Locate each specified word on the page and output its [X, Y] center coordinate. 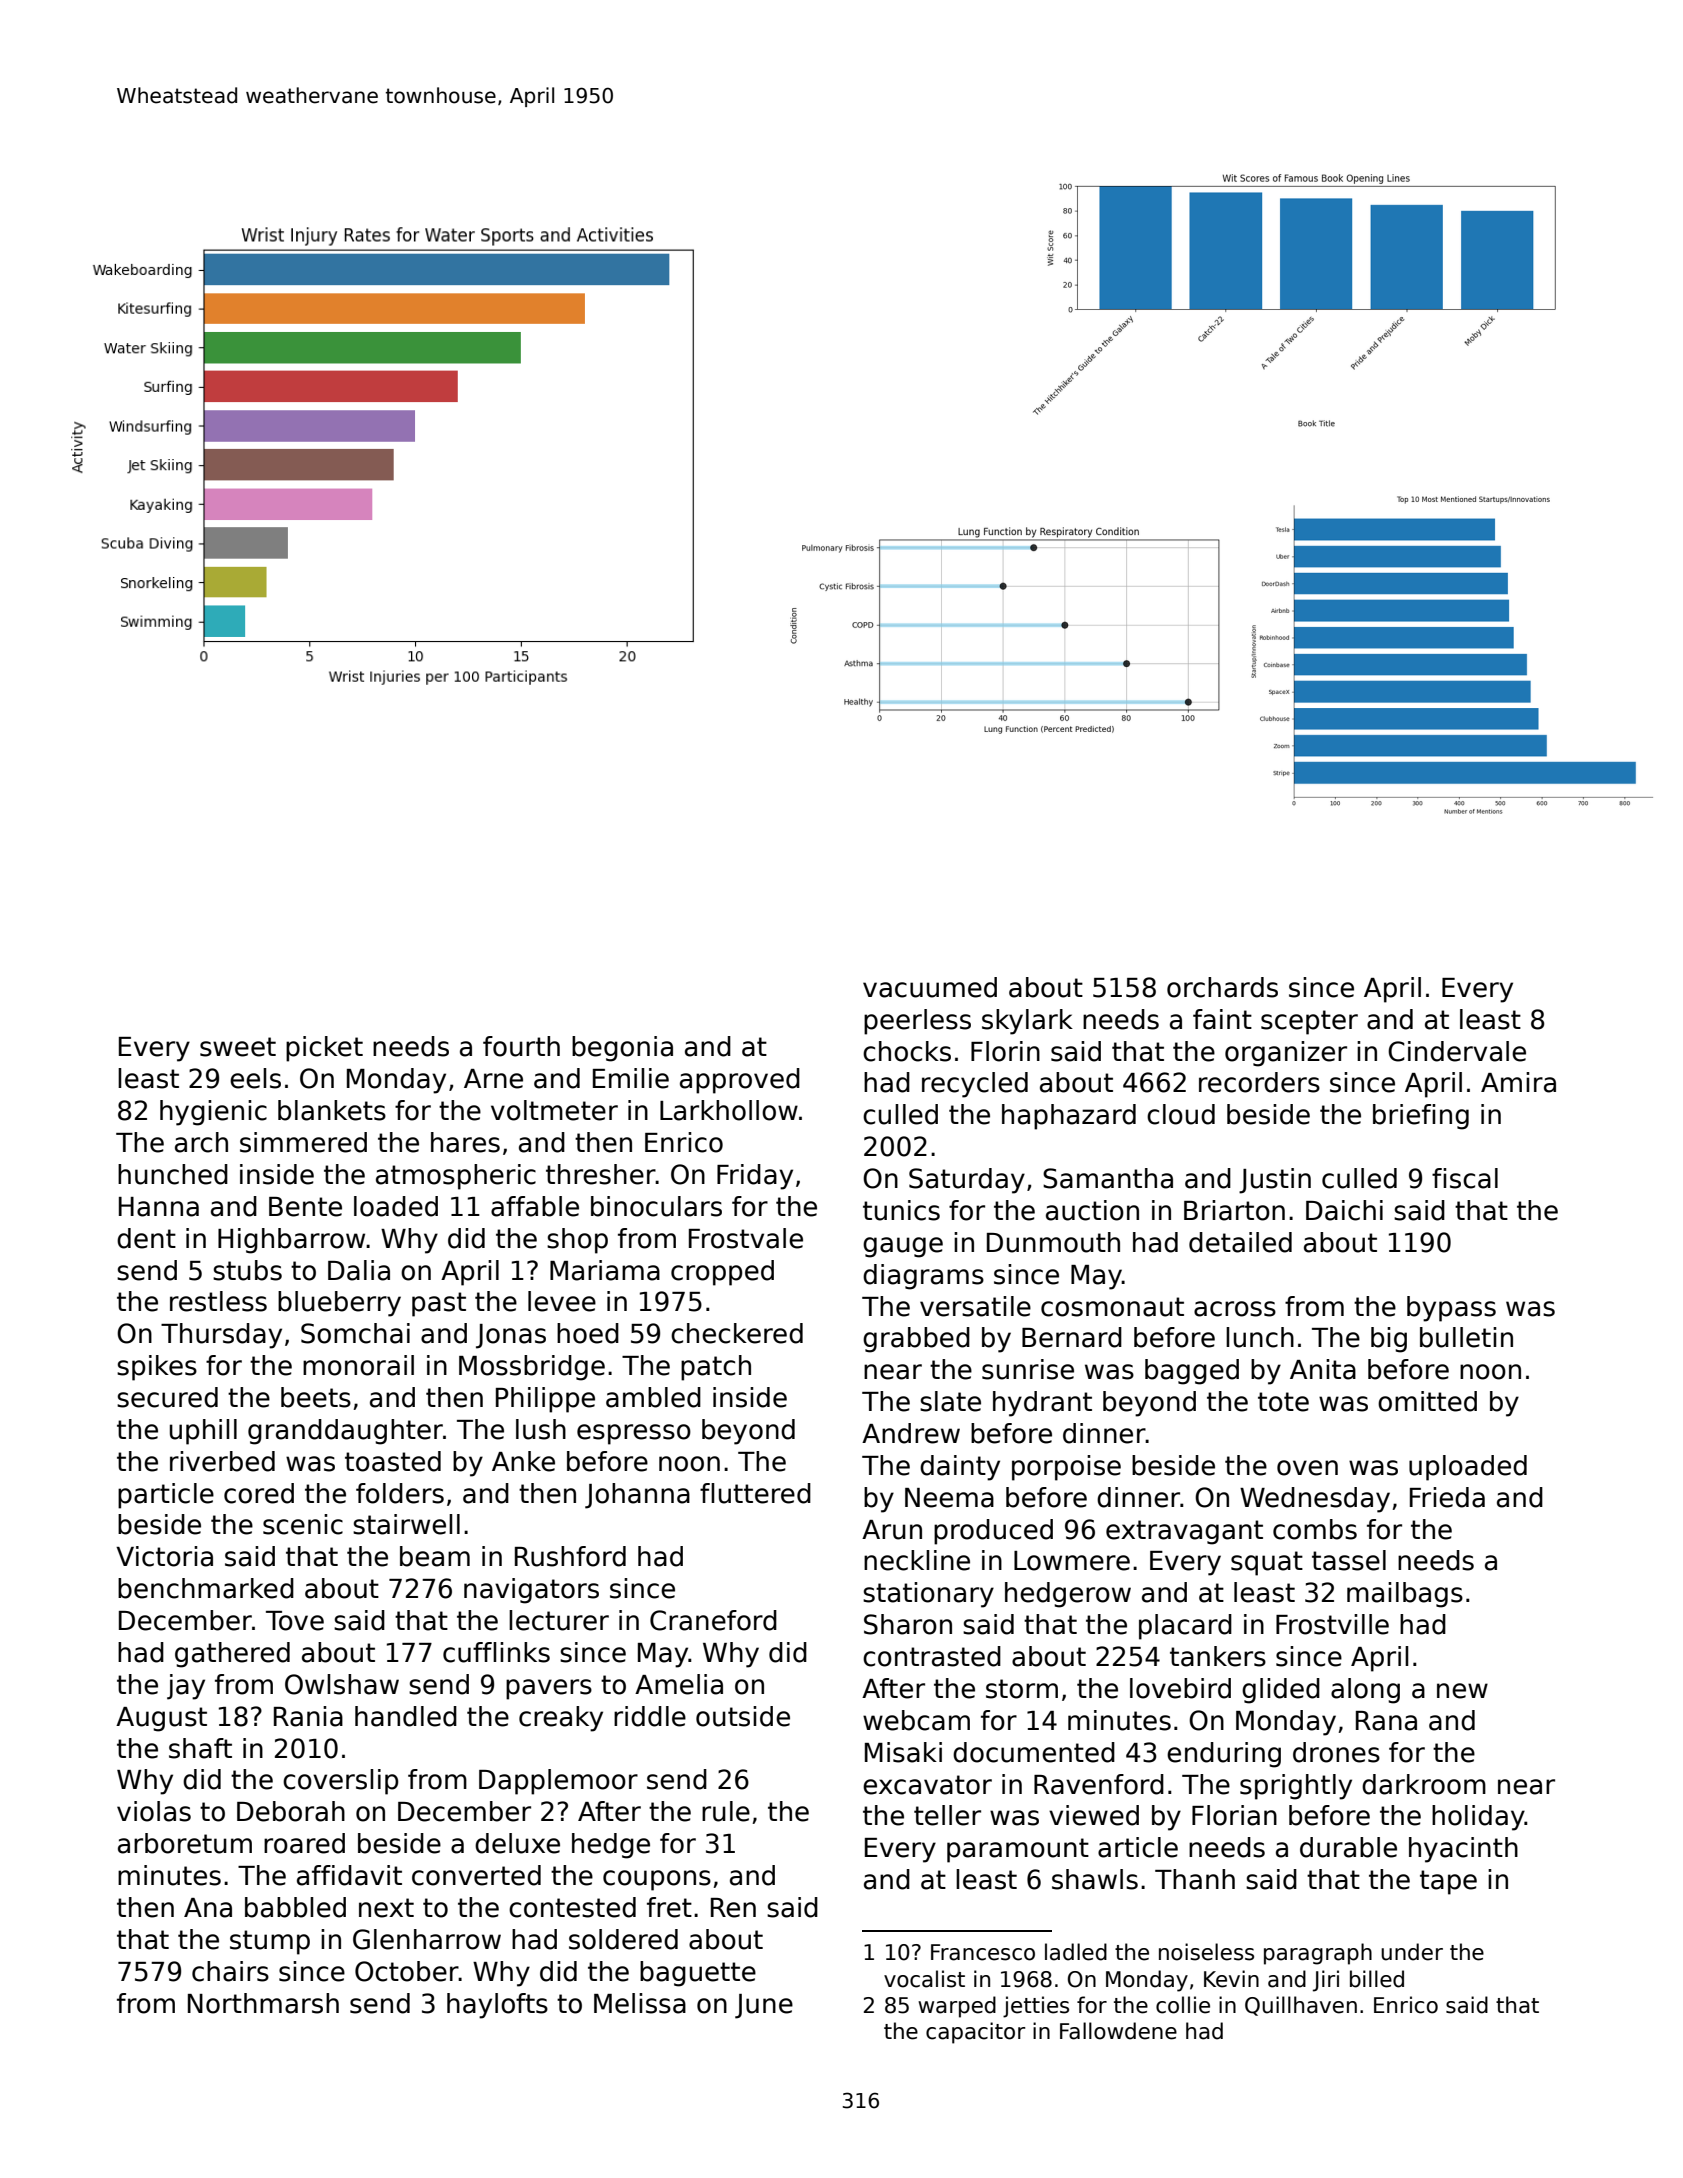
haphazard [1069, 1117]
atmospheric [456, 1177]
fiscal [1465, 1178]
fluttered [755, 1493]
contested [572, 1907]
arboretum [185, 1843]
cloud [1181, 1114]
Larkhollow [729, 1110]
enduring [1224, 1755]
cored [259, 1493]
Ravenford [1099, 1784]
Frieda [1447, 1497]
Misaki [903, 1752]
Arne [493, 1079]
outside [743, 1716]
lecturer [559, 1620]
